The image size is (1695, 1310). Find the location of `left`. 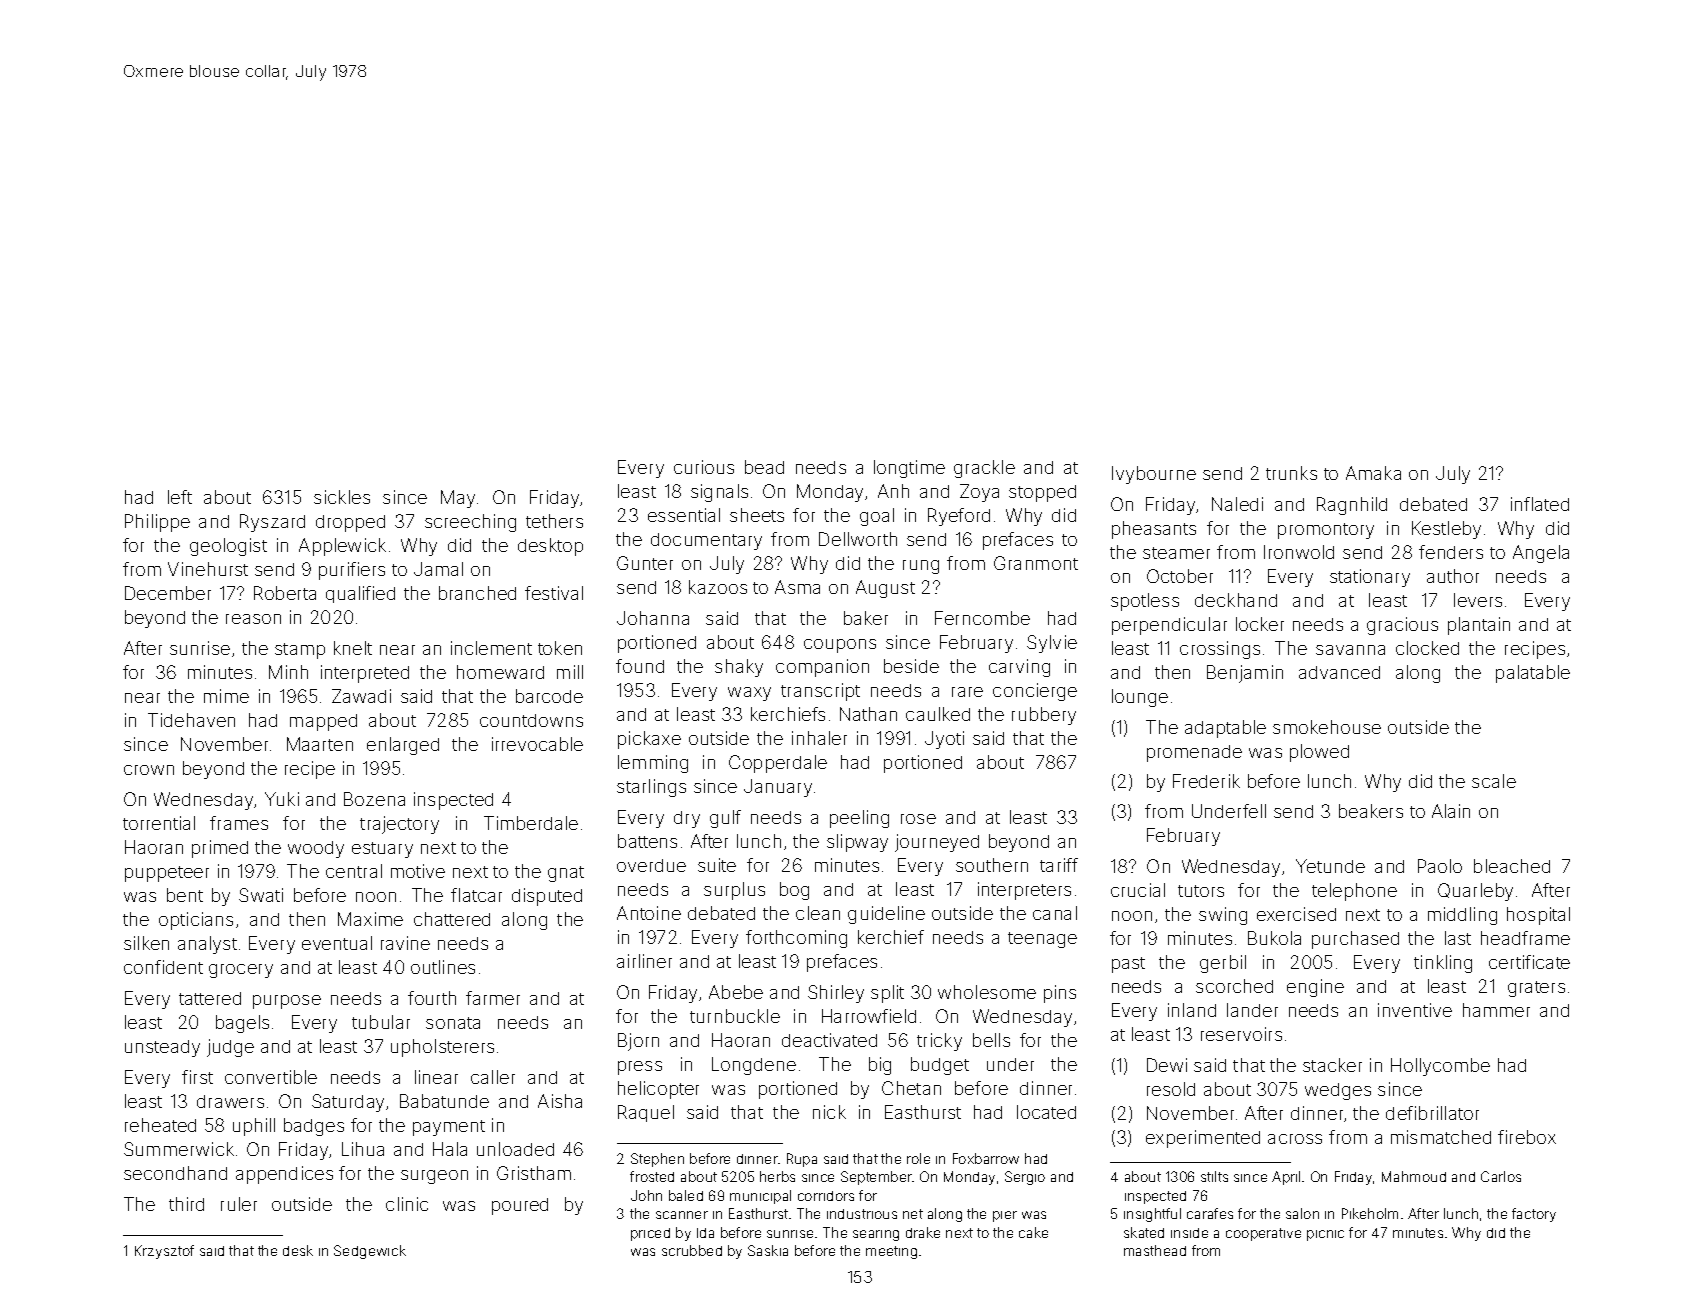

left is located at coordinates (180, 497).
